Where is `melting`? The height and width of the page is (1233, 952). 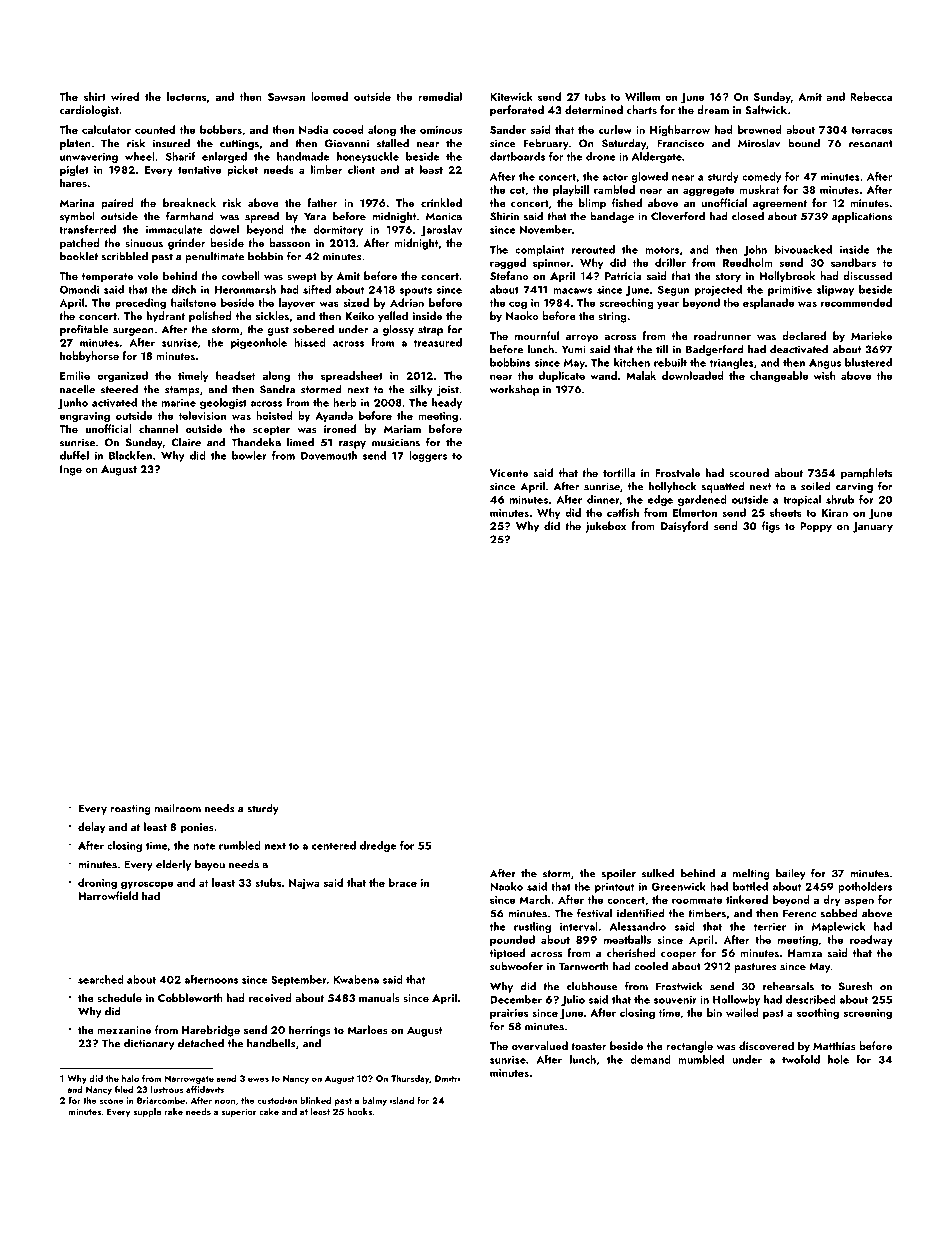
melting is located at coordinates (751, 874).
